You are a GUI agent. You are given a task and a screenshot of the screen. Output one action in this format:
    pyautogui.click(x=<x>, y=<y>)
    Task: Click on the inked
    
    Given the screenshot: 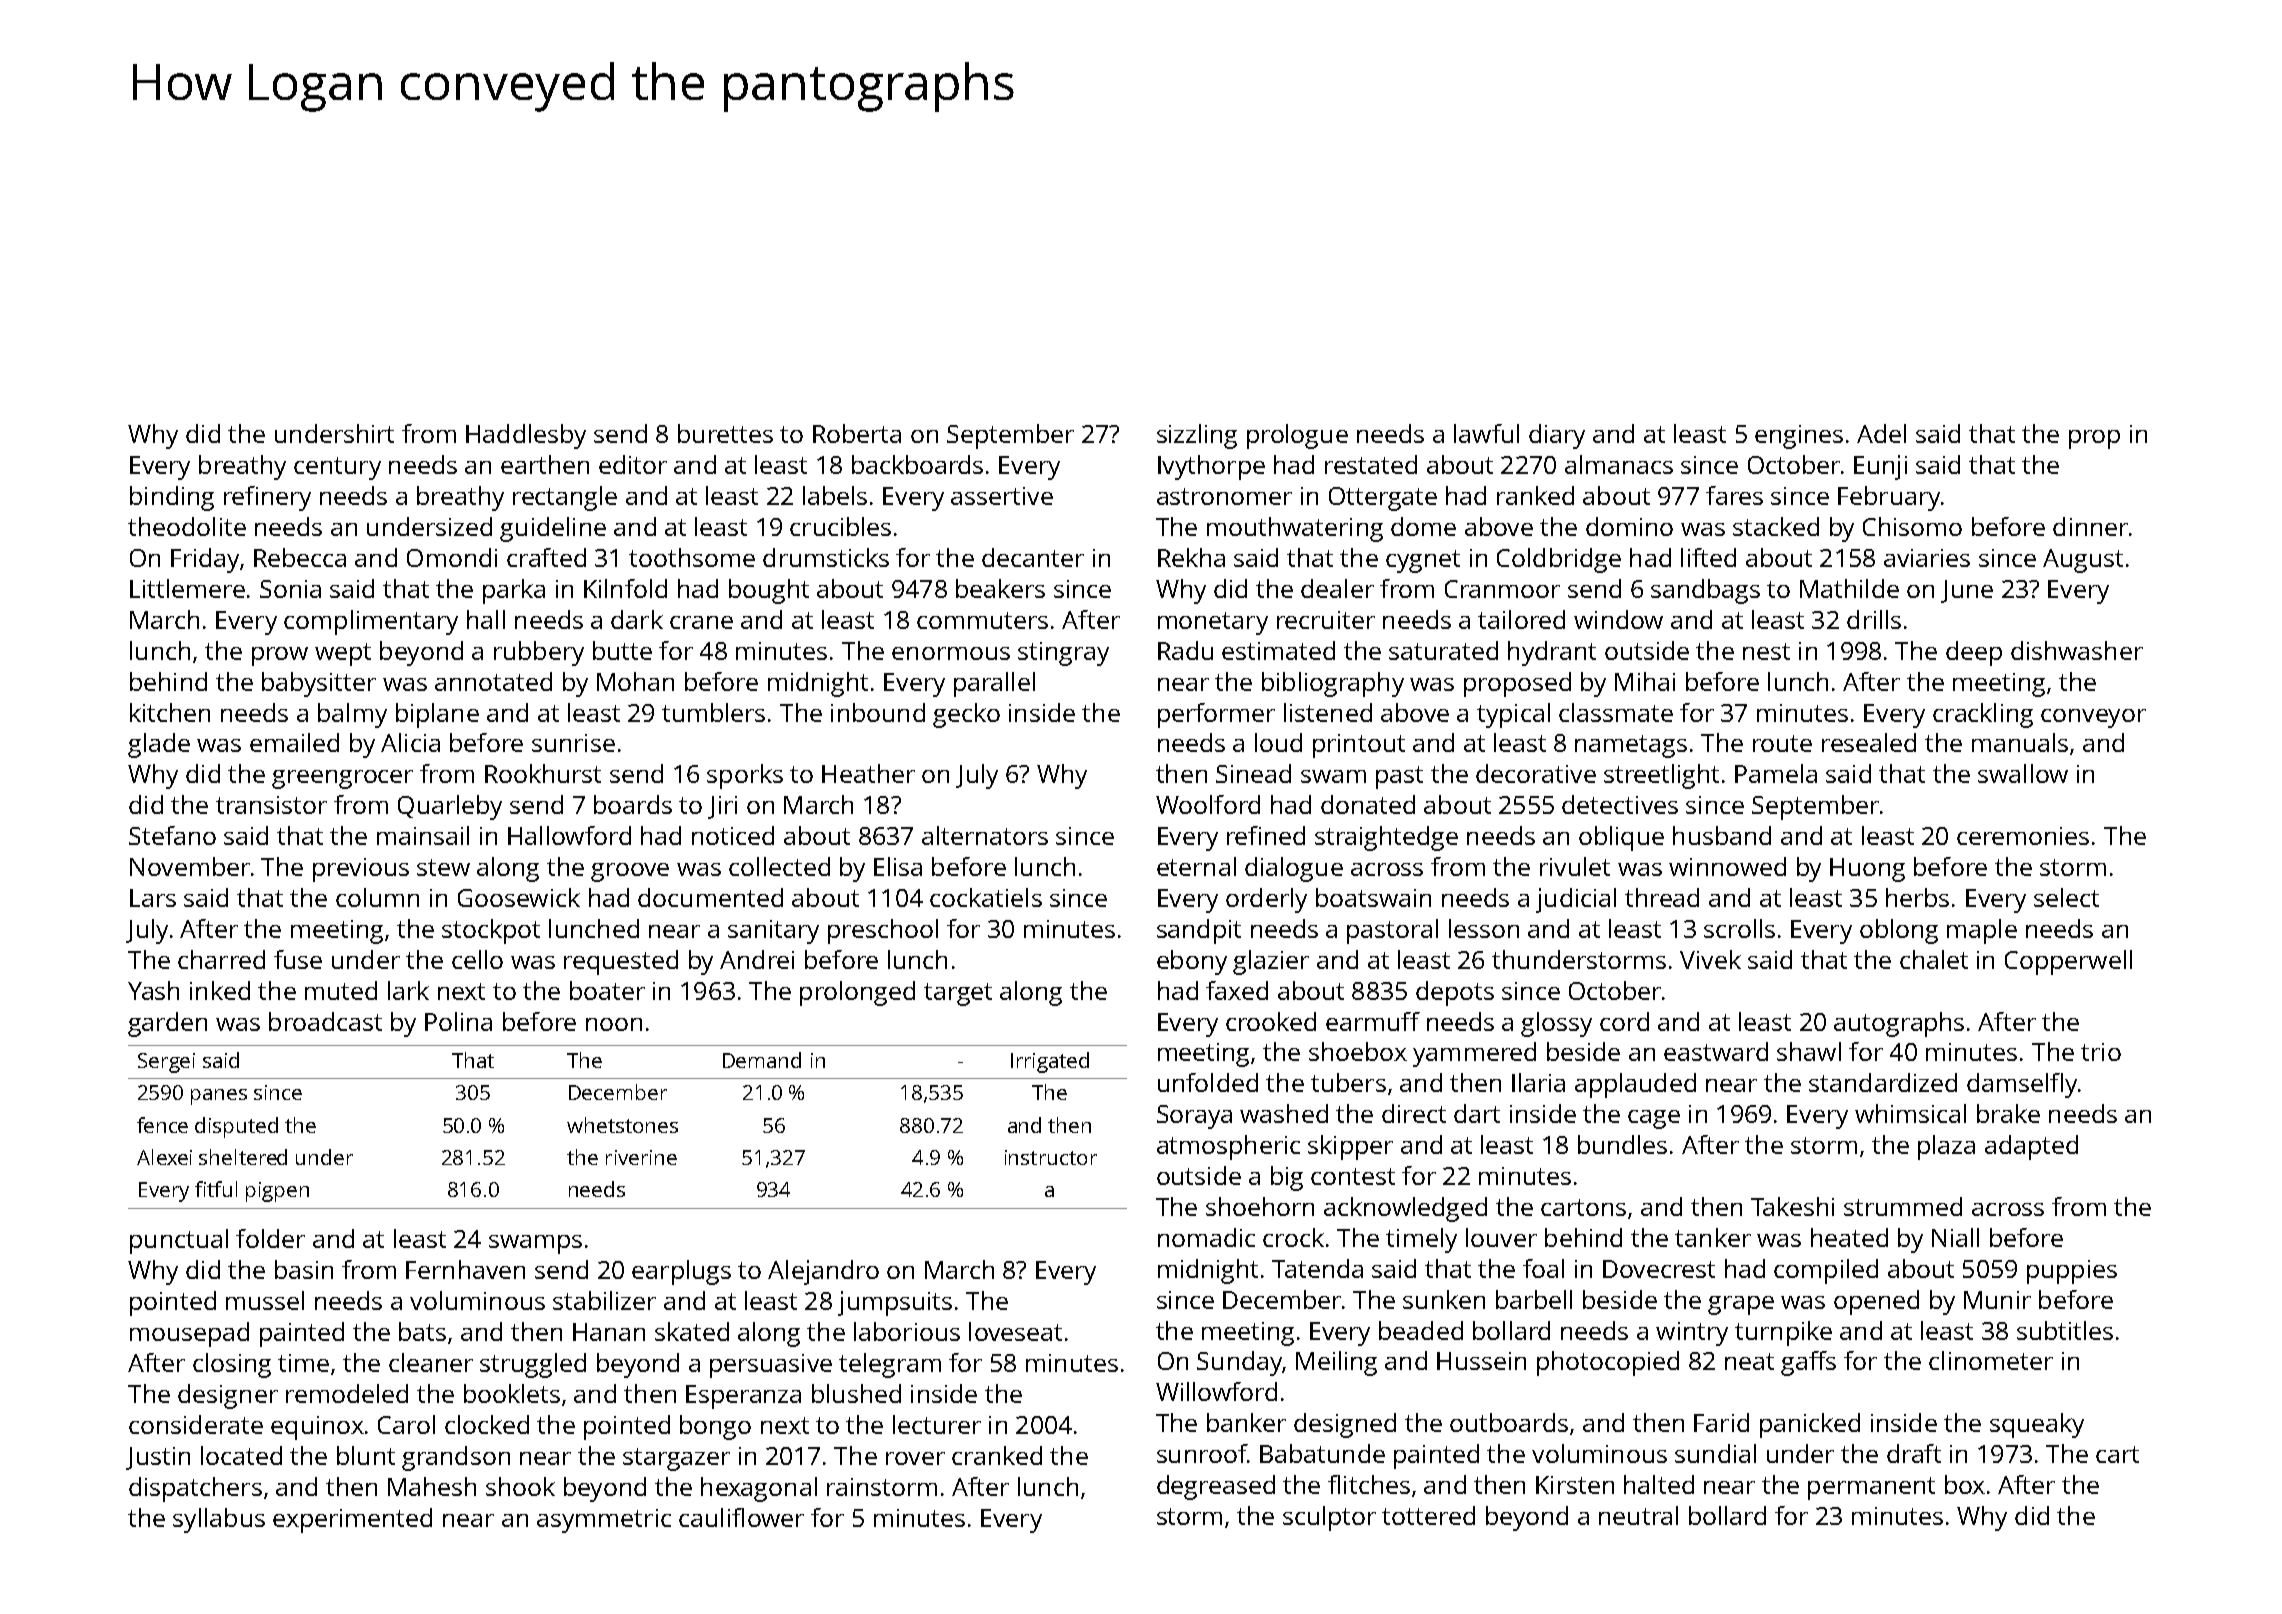 What is the action you would take?
    pyautogui.click(x=220, y=990)
